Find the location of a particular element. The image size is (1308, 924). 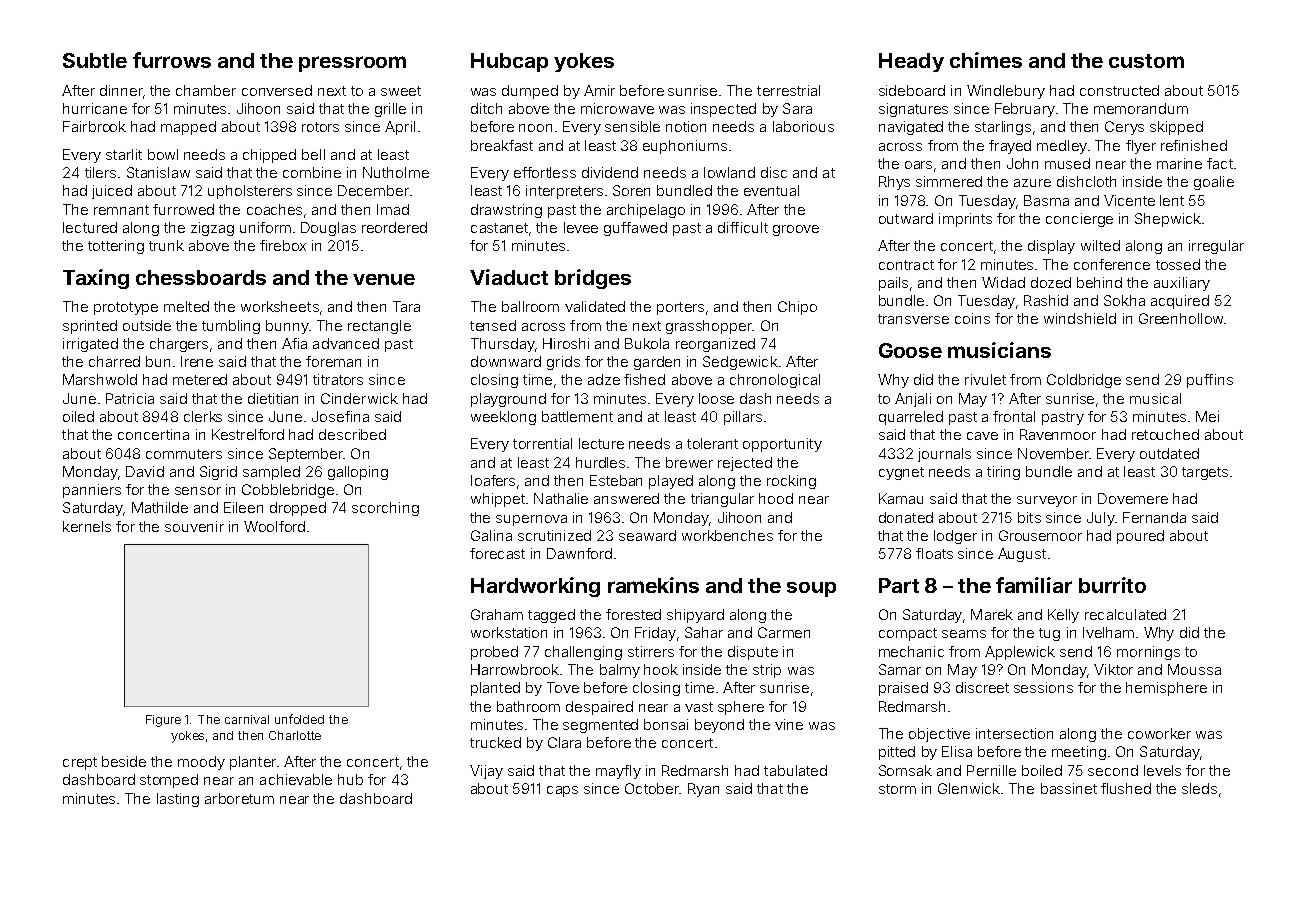

bonsai is located at coordinates (666, 724).
